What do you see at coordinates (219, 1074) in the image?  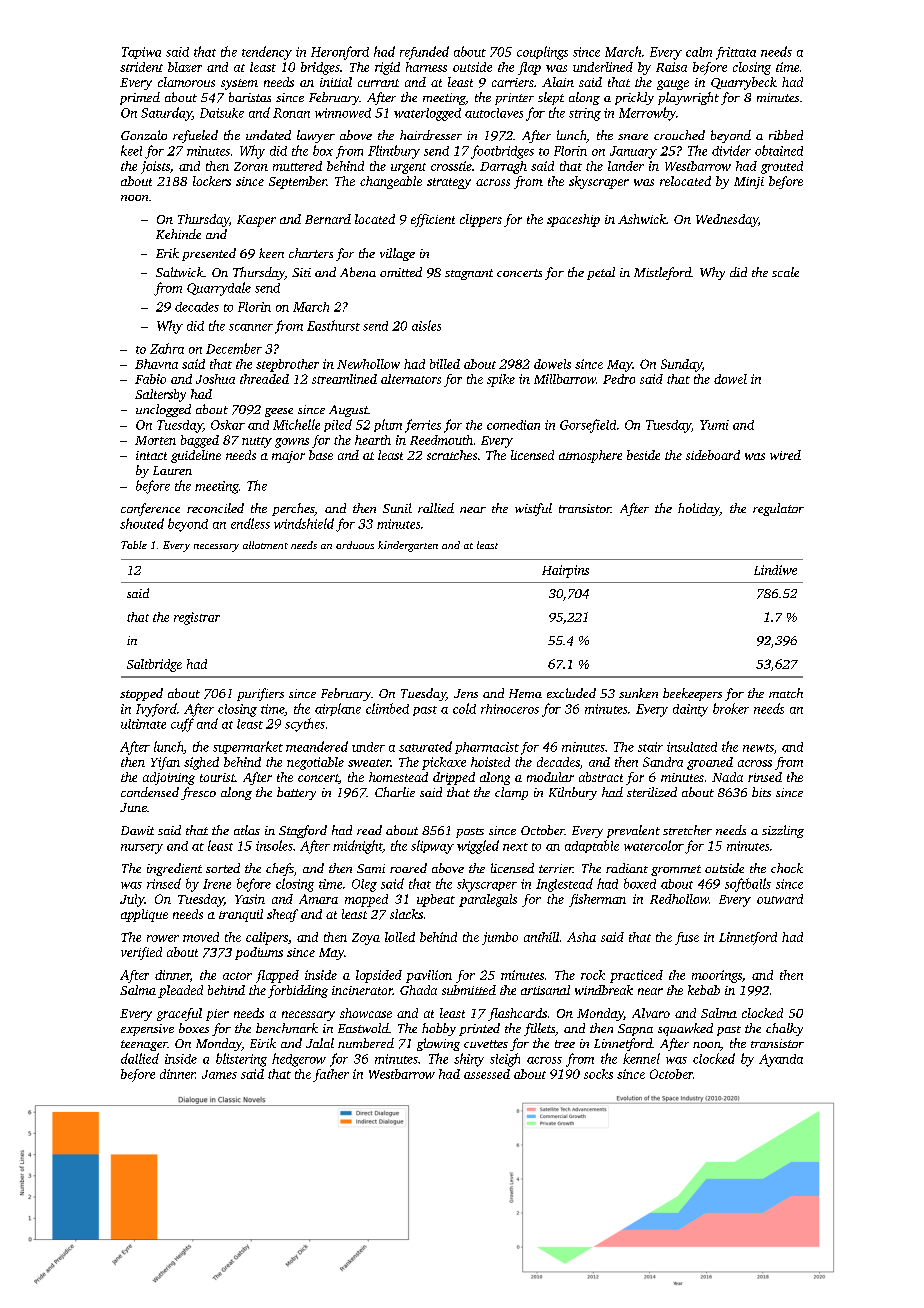 I see `James` at bounding box center [219, 1074].
